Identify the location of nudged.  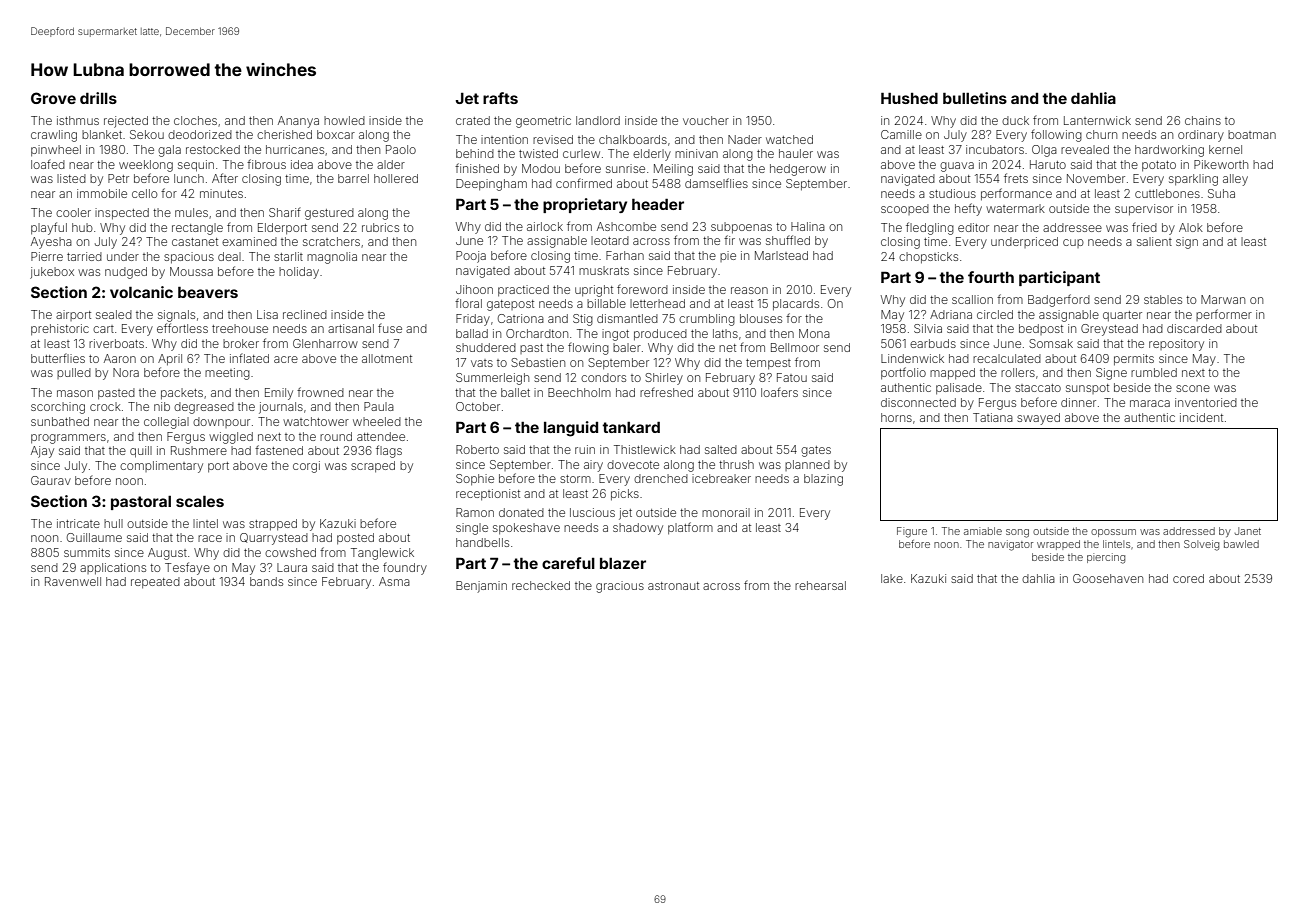
(126, 273).
